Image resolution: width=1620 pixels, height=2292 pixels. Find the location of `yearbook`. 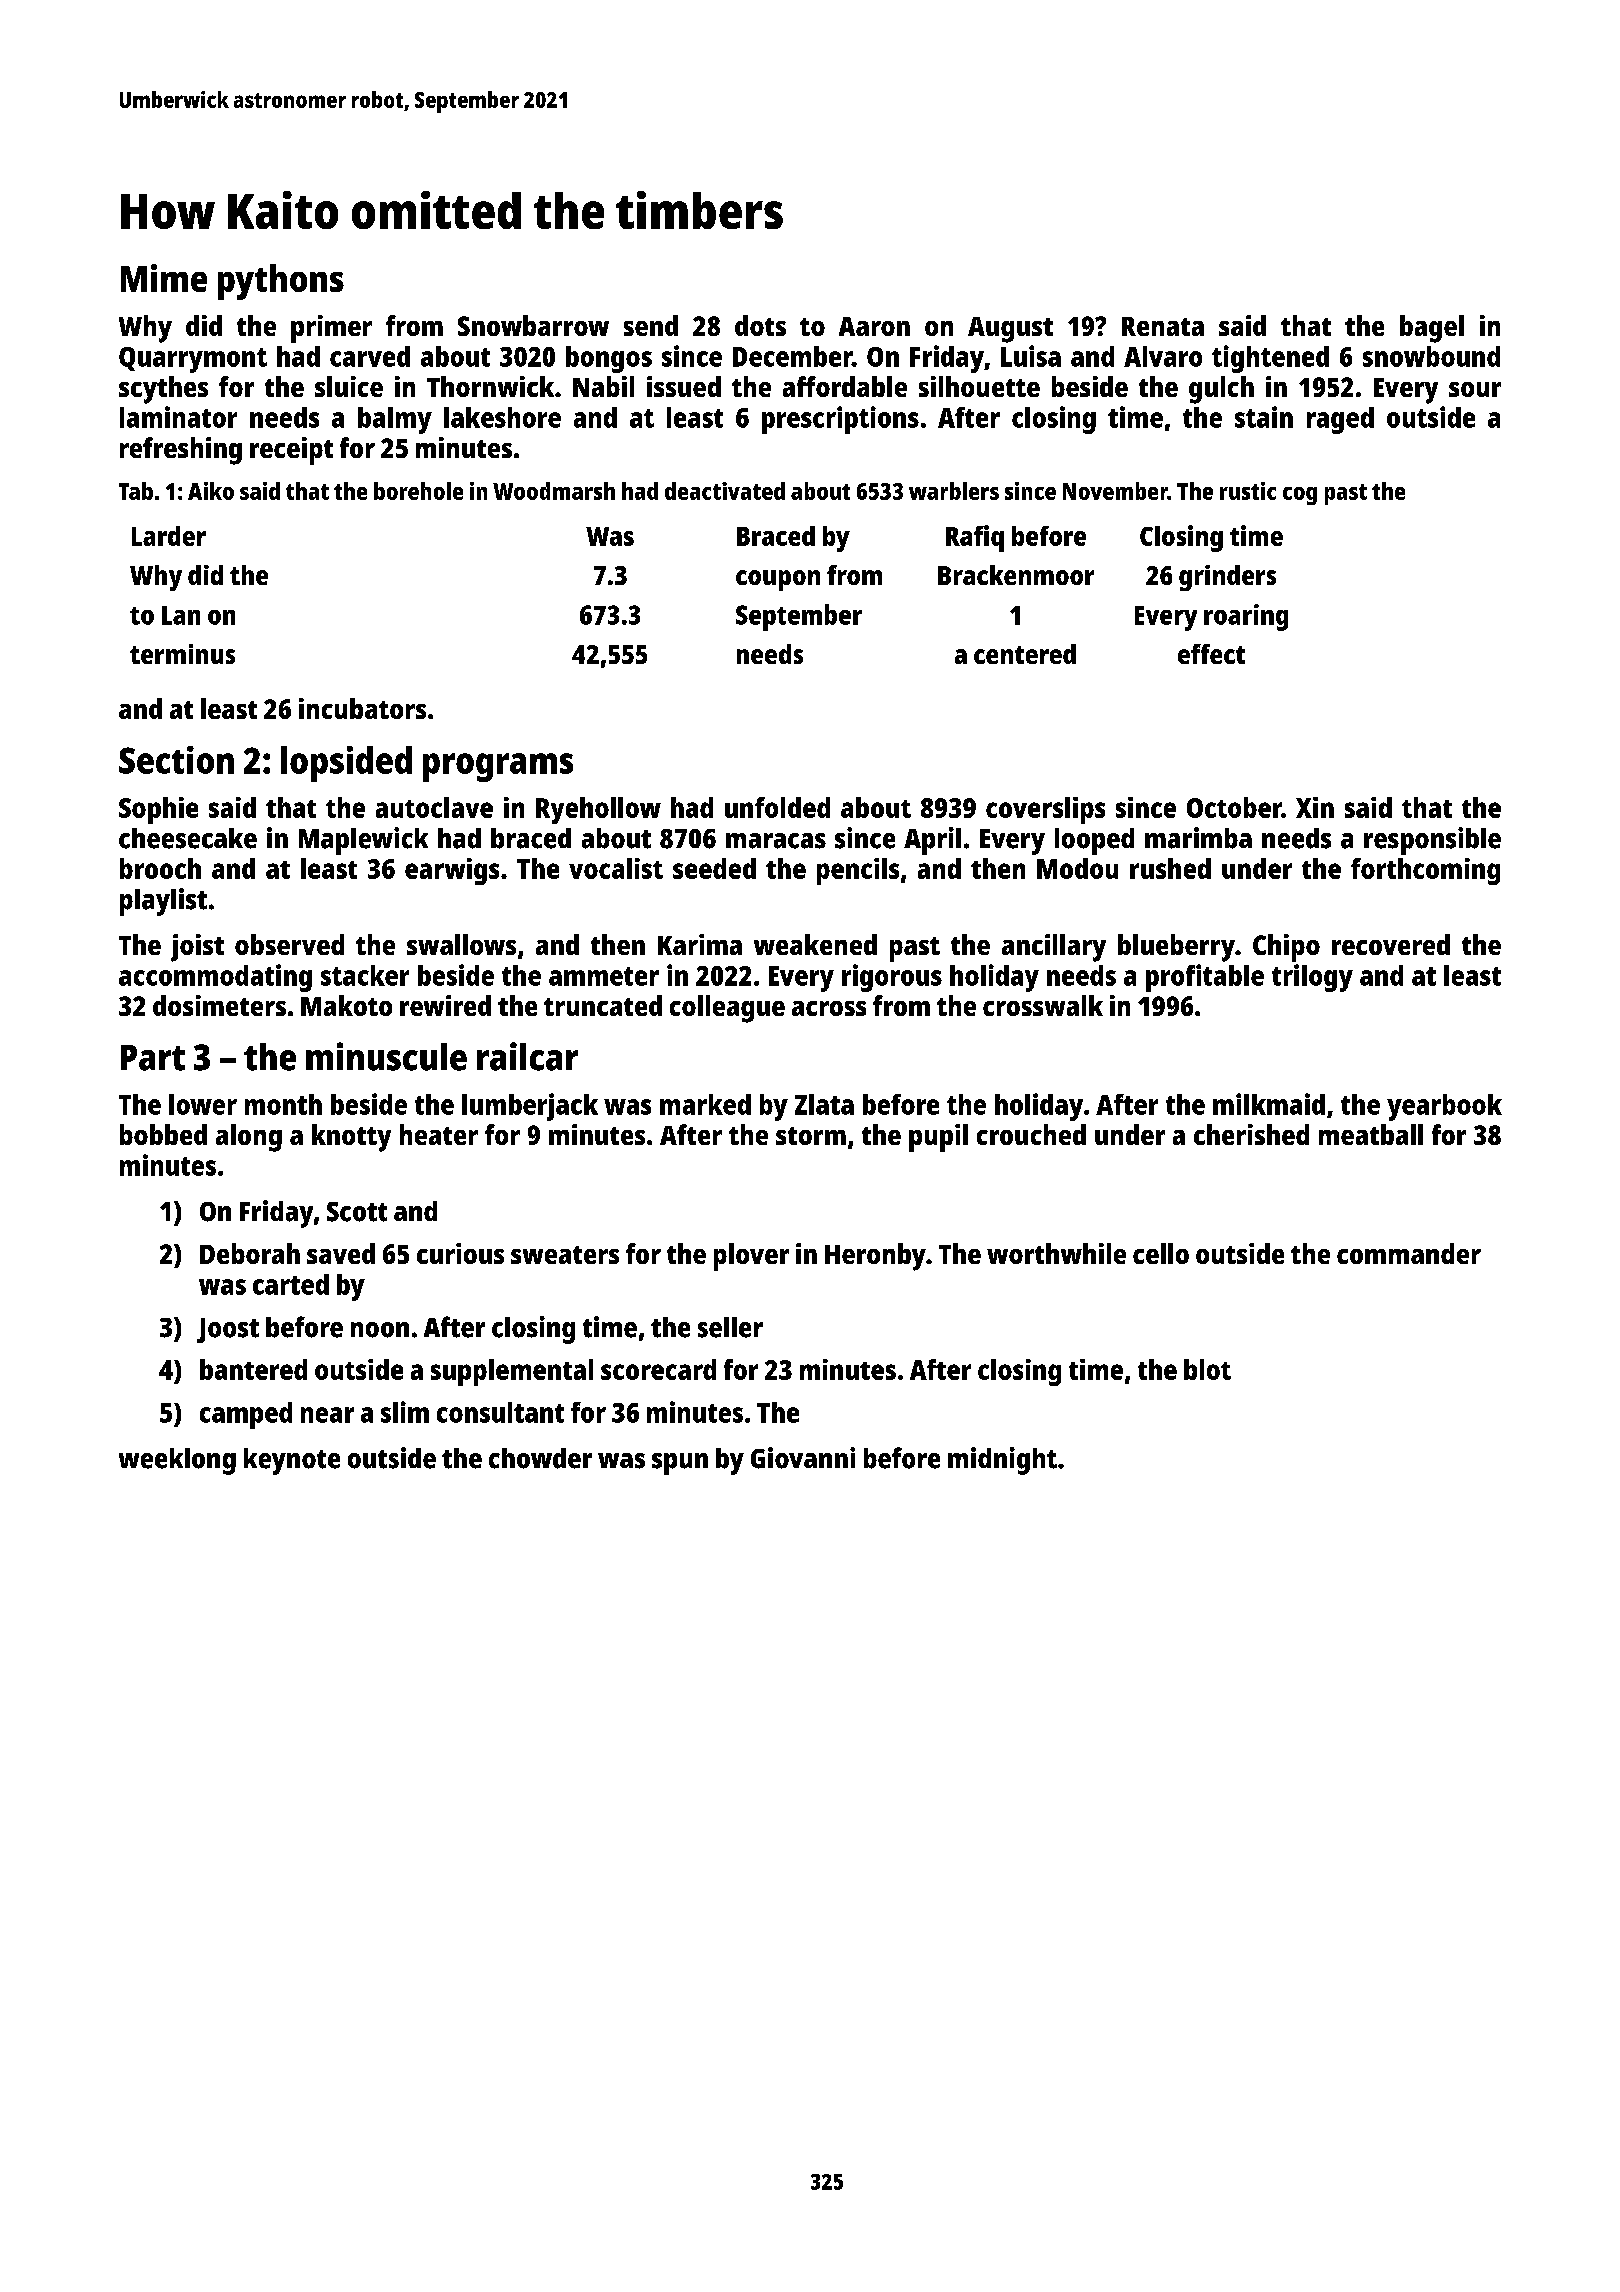

yearbook is located at coordinates (1444, 1107).
